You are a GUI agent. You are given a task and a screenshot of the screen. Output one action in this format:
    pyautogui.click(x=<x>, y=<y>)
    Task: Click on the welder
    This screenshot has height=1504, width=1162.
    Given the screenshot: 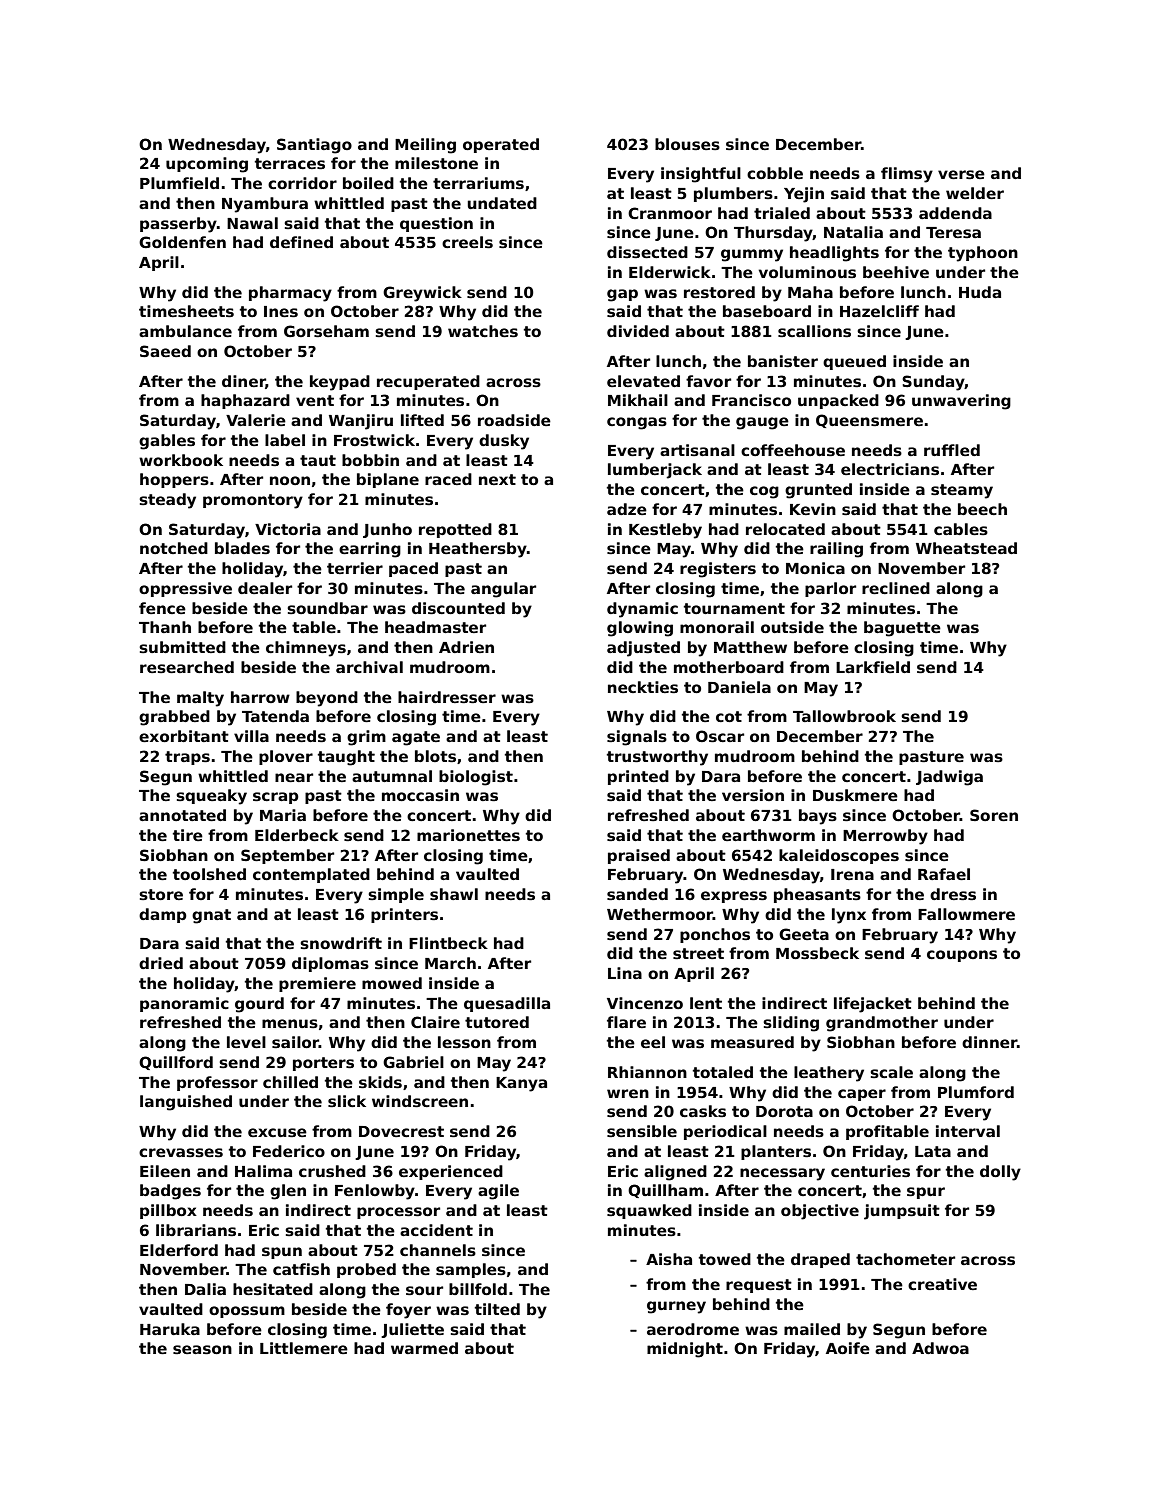 What is the action you would take?
    pyautogui.click(x=975, y=193)
